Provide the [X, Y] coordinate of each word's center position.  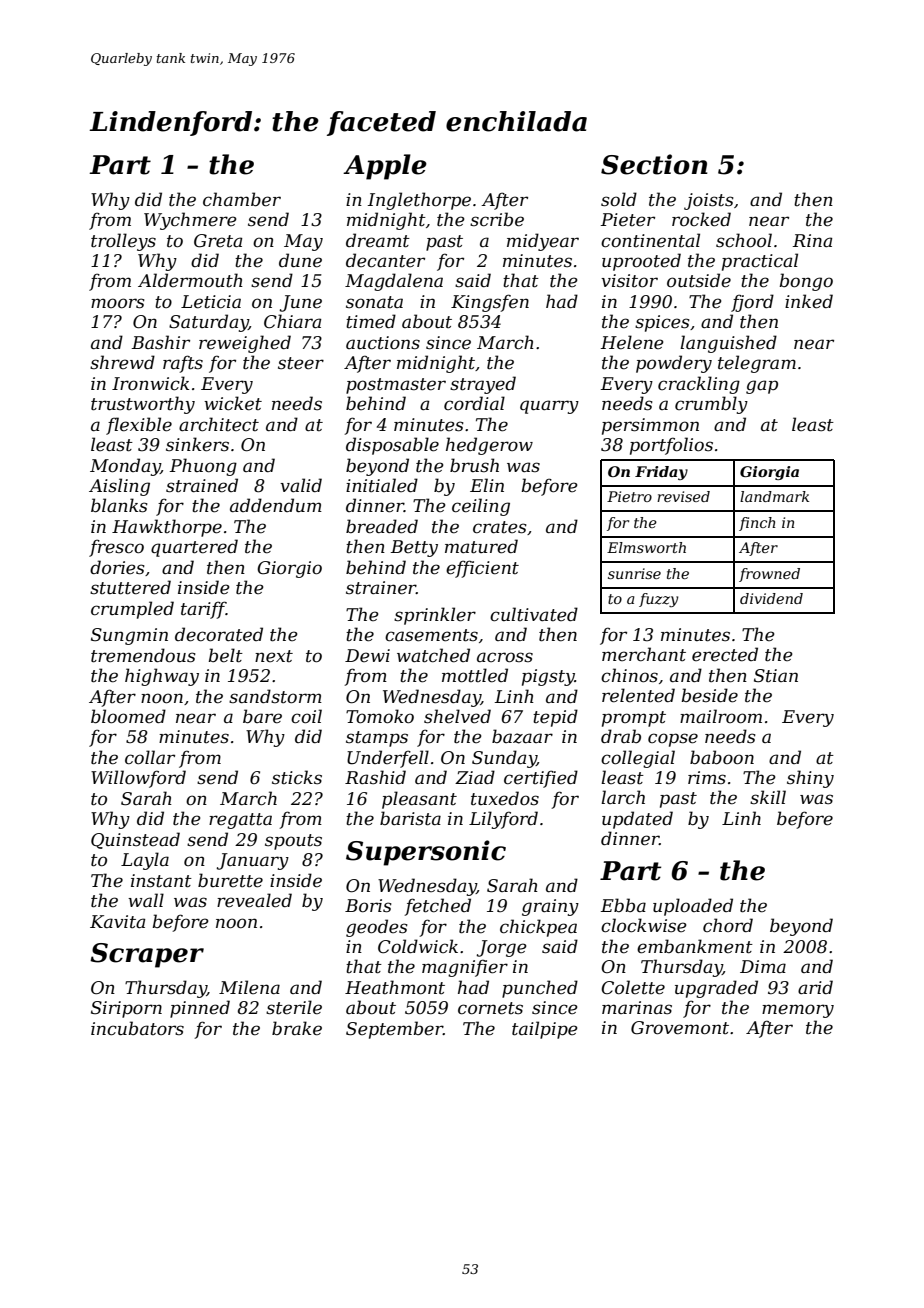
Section [654, 164]
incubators [137, 1028]
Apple [385, 167]
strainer [381, 588]
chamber [242, 199]
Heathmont [395, 987]
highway [162, 677]
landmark [774, 496]
